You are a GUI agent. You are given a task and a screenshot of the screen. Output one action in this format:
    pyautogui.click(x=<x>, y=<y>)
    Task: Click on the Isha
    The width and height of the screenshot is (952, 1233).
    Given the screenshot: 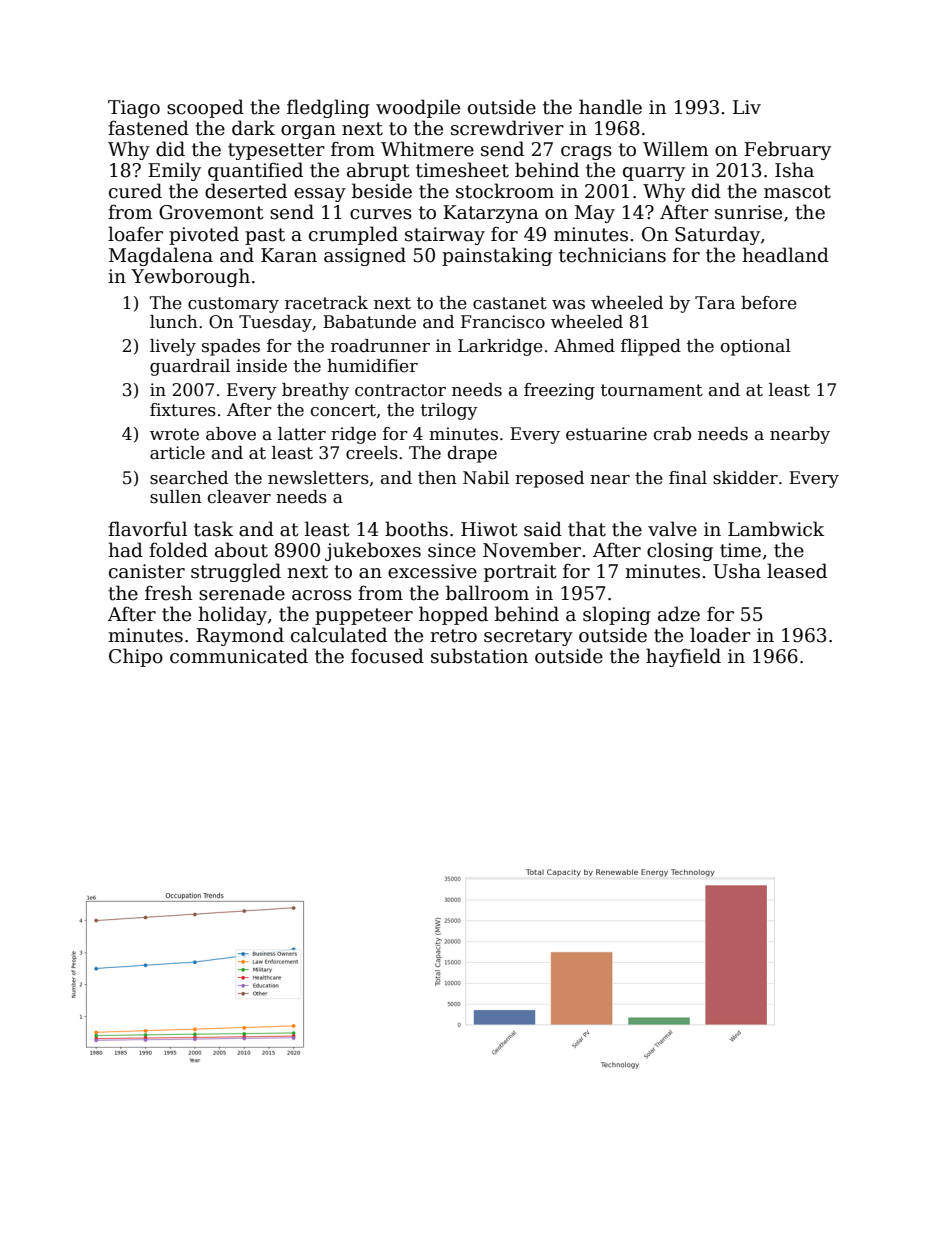 What is the action you would take?
    pyautogui.click(x=794, y=170)
